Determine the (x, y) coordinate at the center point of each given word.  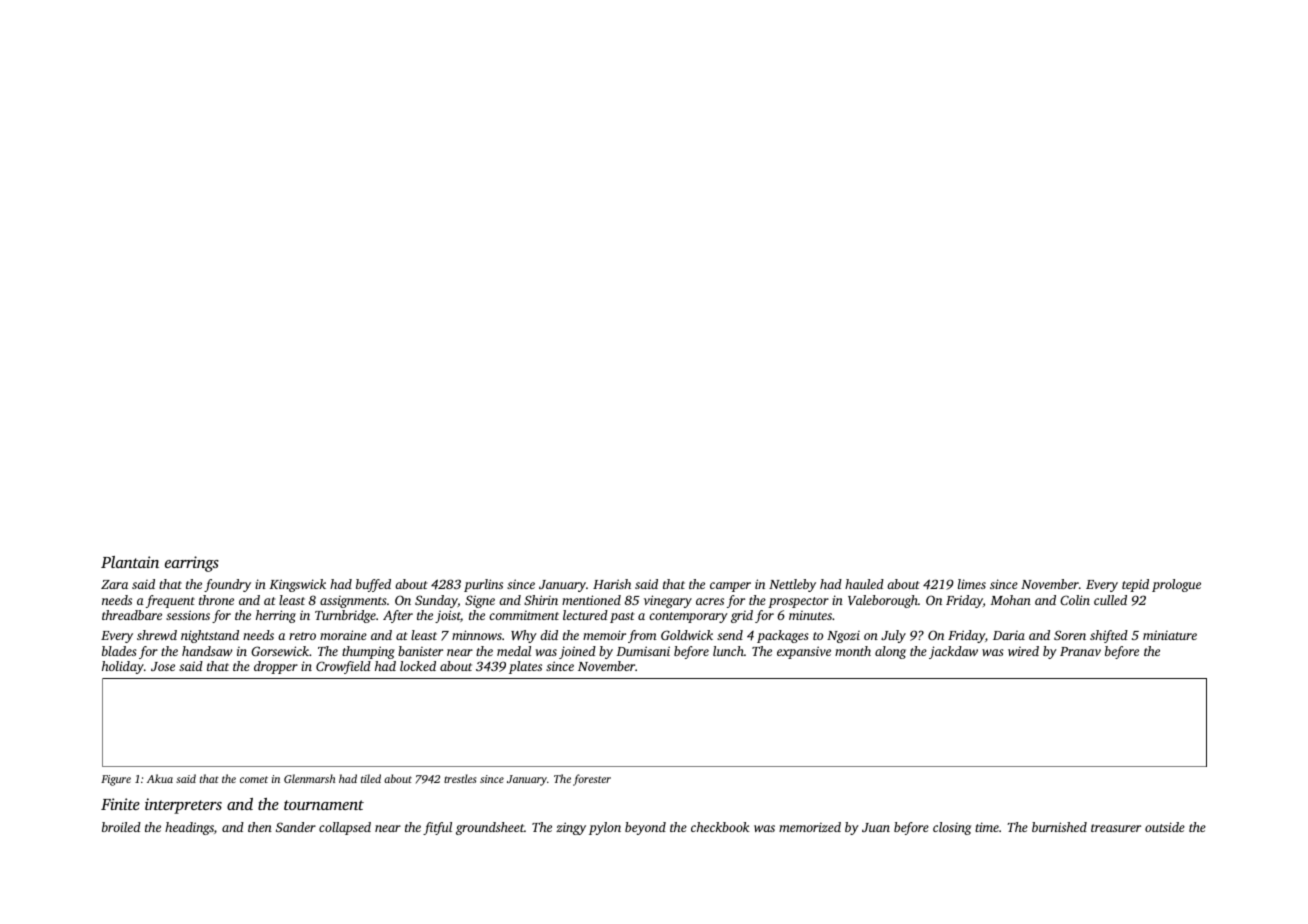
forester (592, 780)
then (260, 827)
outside (1165, 827)
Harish (612, 584)
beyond (645, 828)
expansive (804, 652)
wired (1023, 651)
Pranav (1080, 651)
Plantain (130, 562)
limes (972, 584)
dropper (276, 667)
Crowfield (343, 667)
